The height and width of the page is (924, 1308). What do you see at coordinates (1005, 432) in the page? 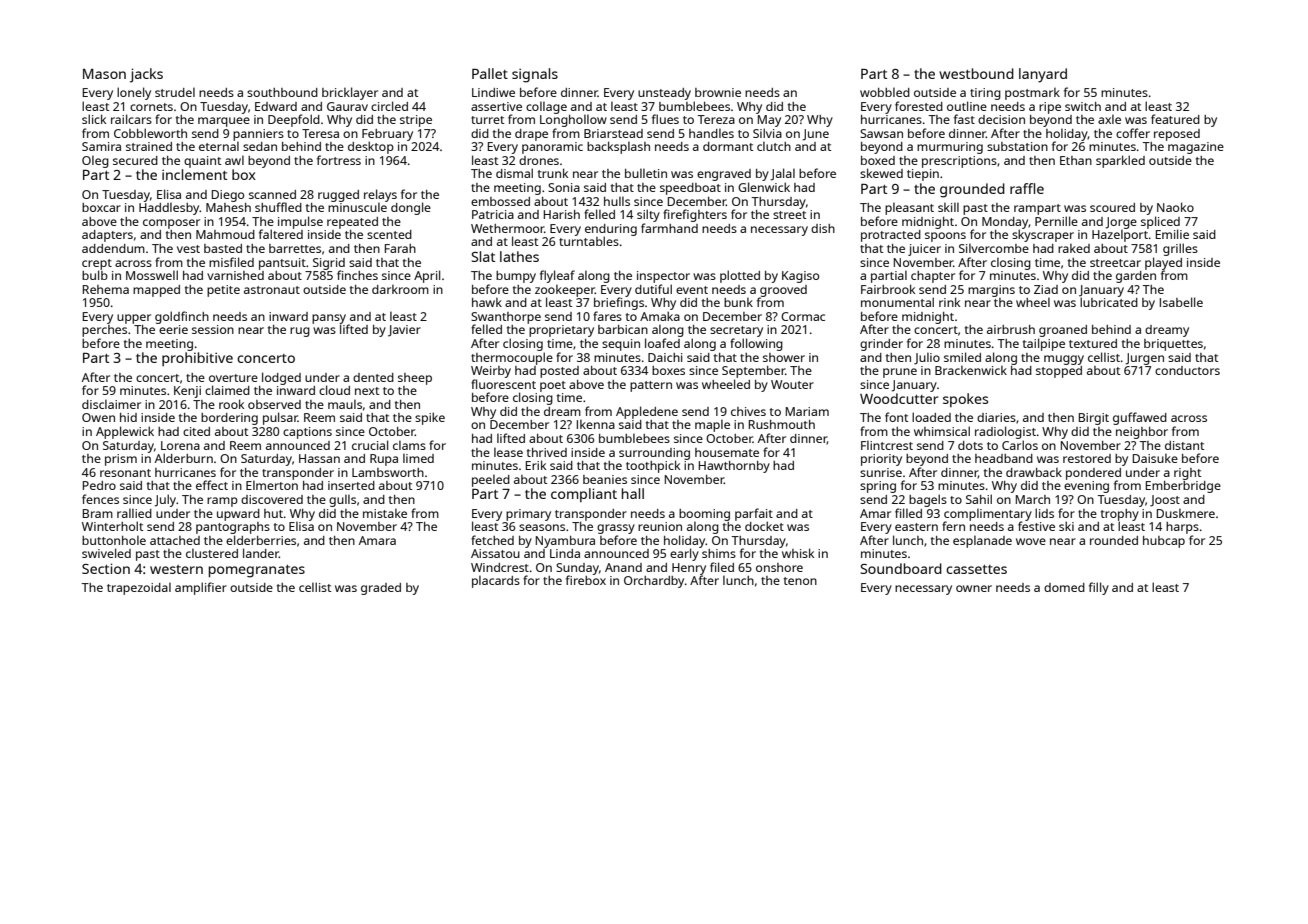
I see `radiologist` at bounding box center [1005, 432].
